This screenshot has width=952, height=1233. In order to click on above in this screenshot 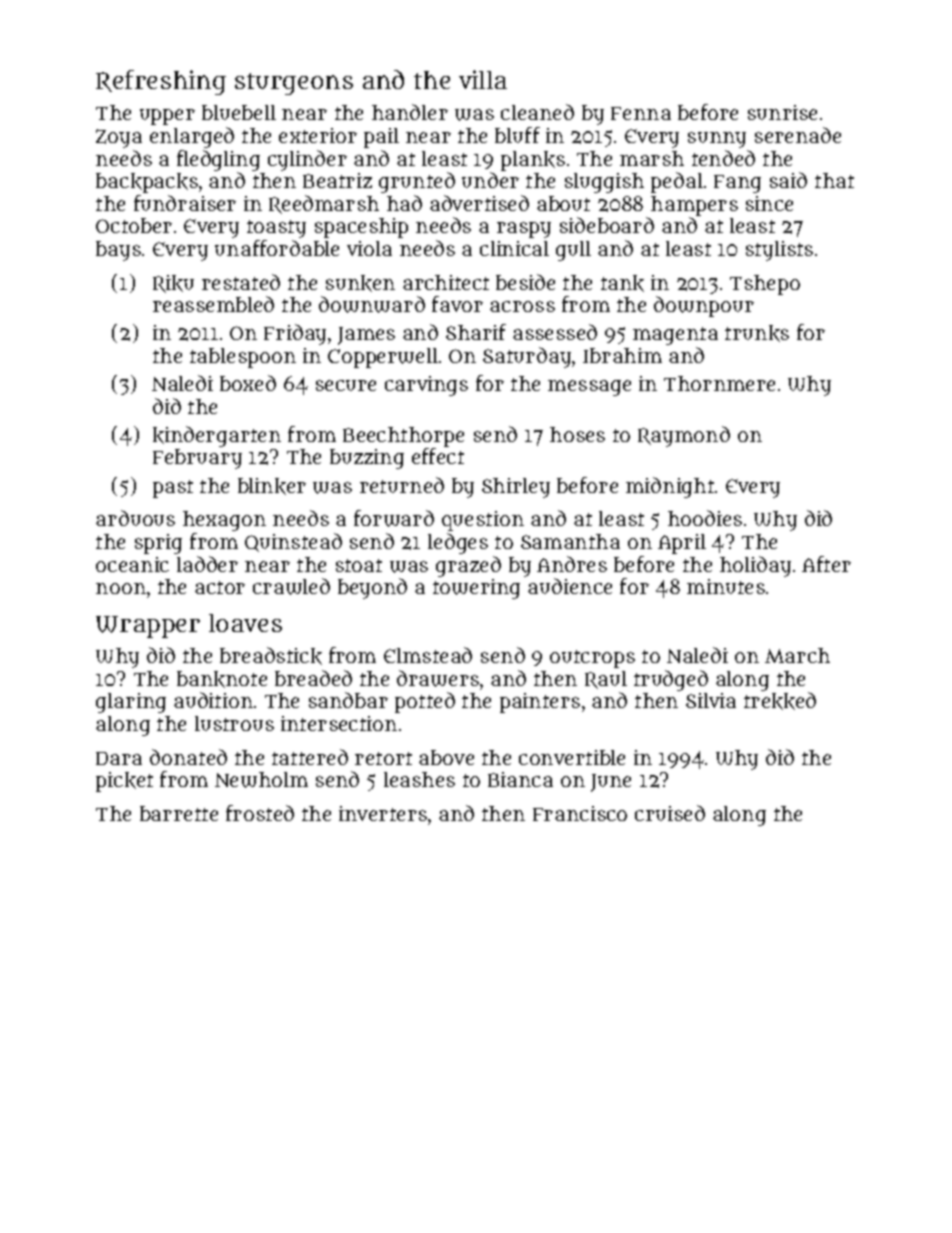, I will do `click(446, 757)`.
